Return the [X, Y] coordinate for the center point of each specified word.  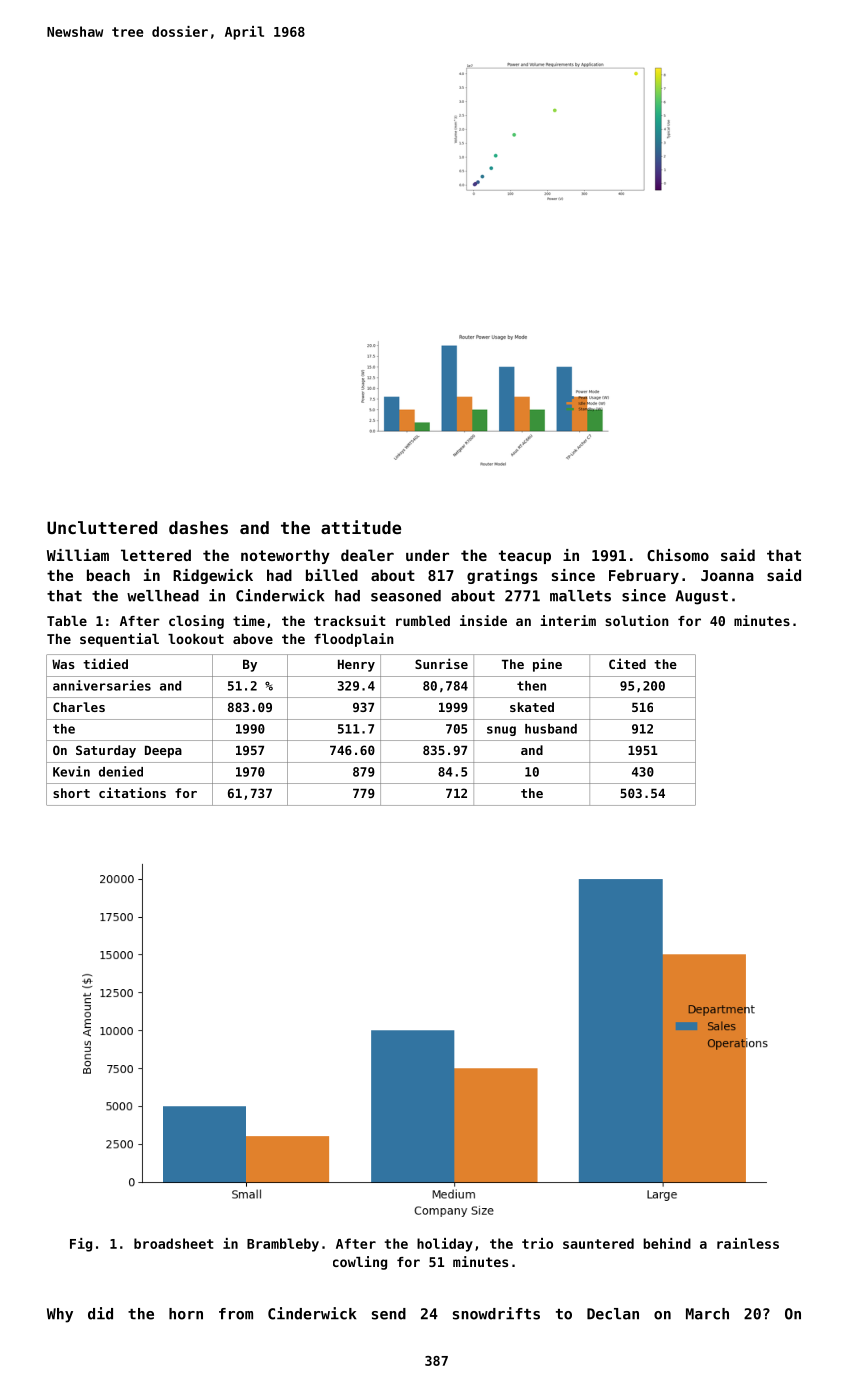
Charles [79, 707]
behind [667, 1243]
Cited [627, 663]
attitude [361, 527]
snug [501, 731]
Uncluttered [102, 527]
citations [132, 792]
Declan [613, 1314]
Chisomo [678, 555]
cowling [360, 1263]
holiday [445, 1245]
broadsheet [173, 1243]
